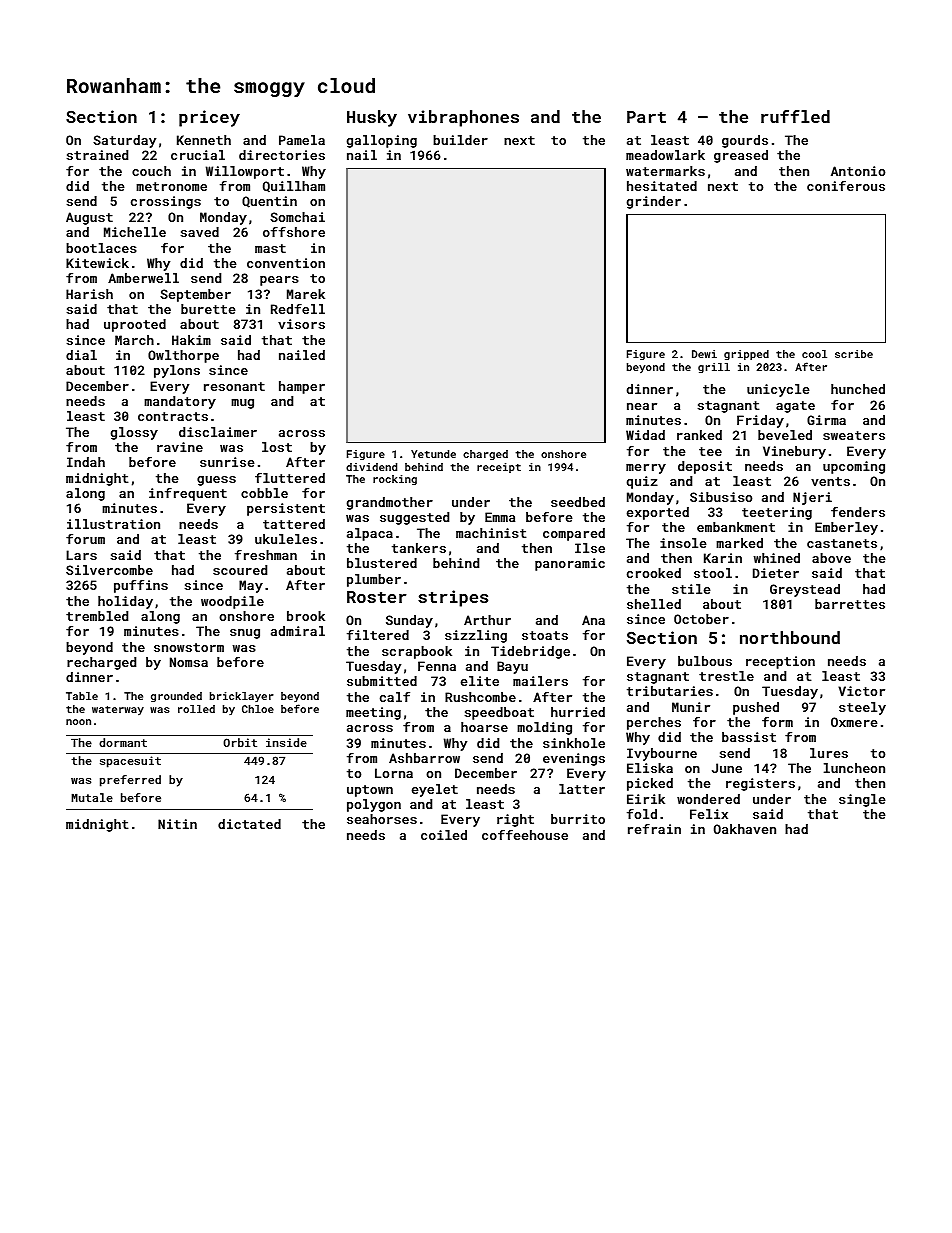  Describe the element at coordinates (795, 116) in the page. I see `ruffled` at that location.
